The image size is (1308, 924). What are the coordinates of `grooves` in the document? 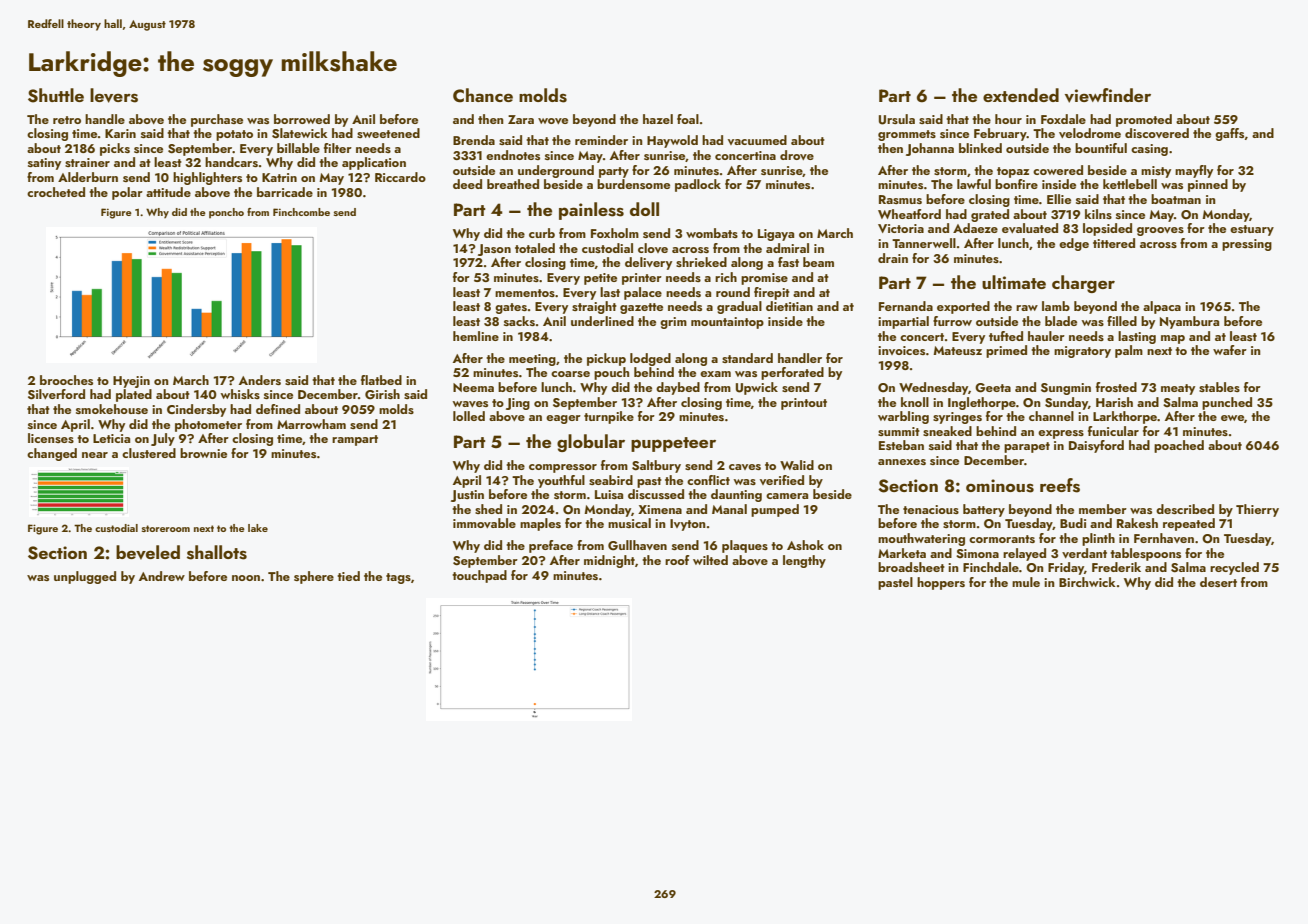 It's located at (1160, 231).
